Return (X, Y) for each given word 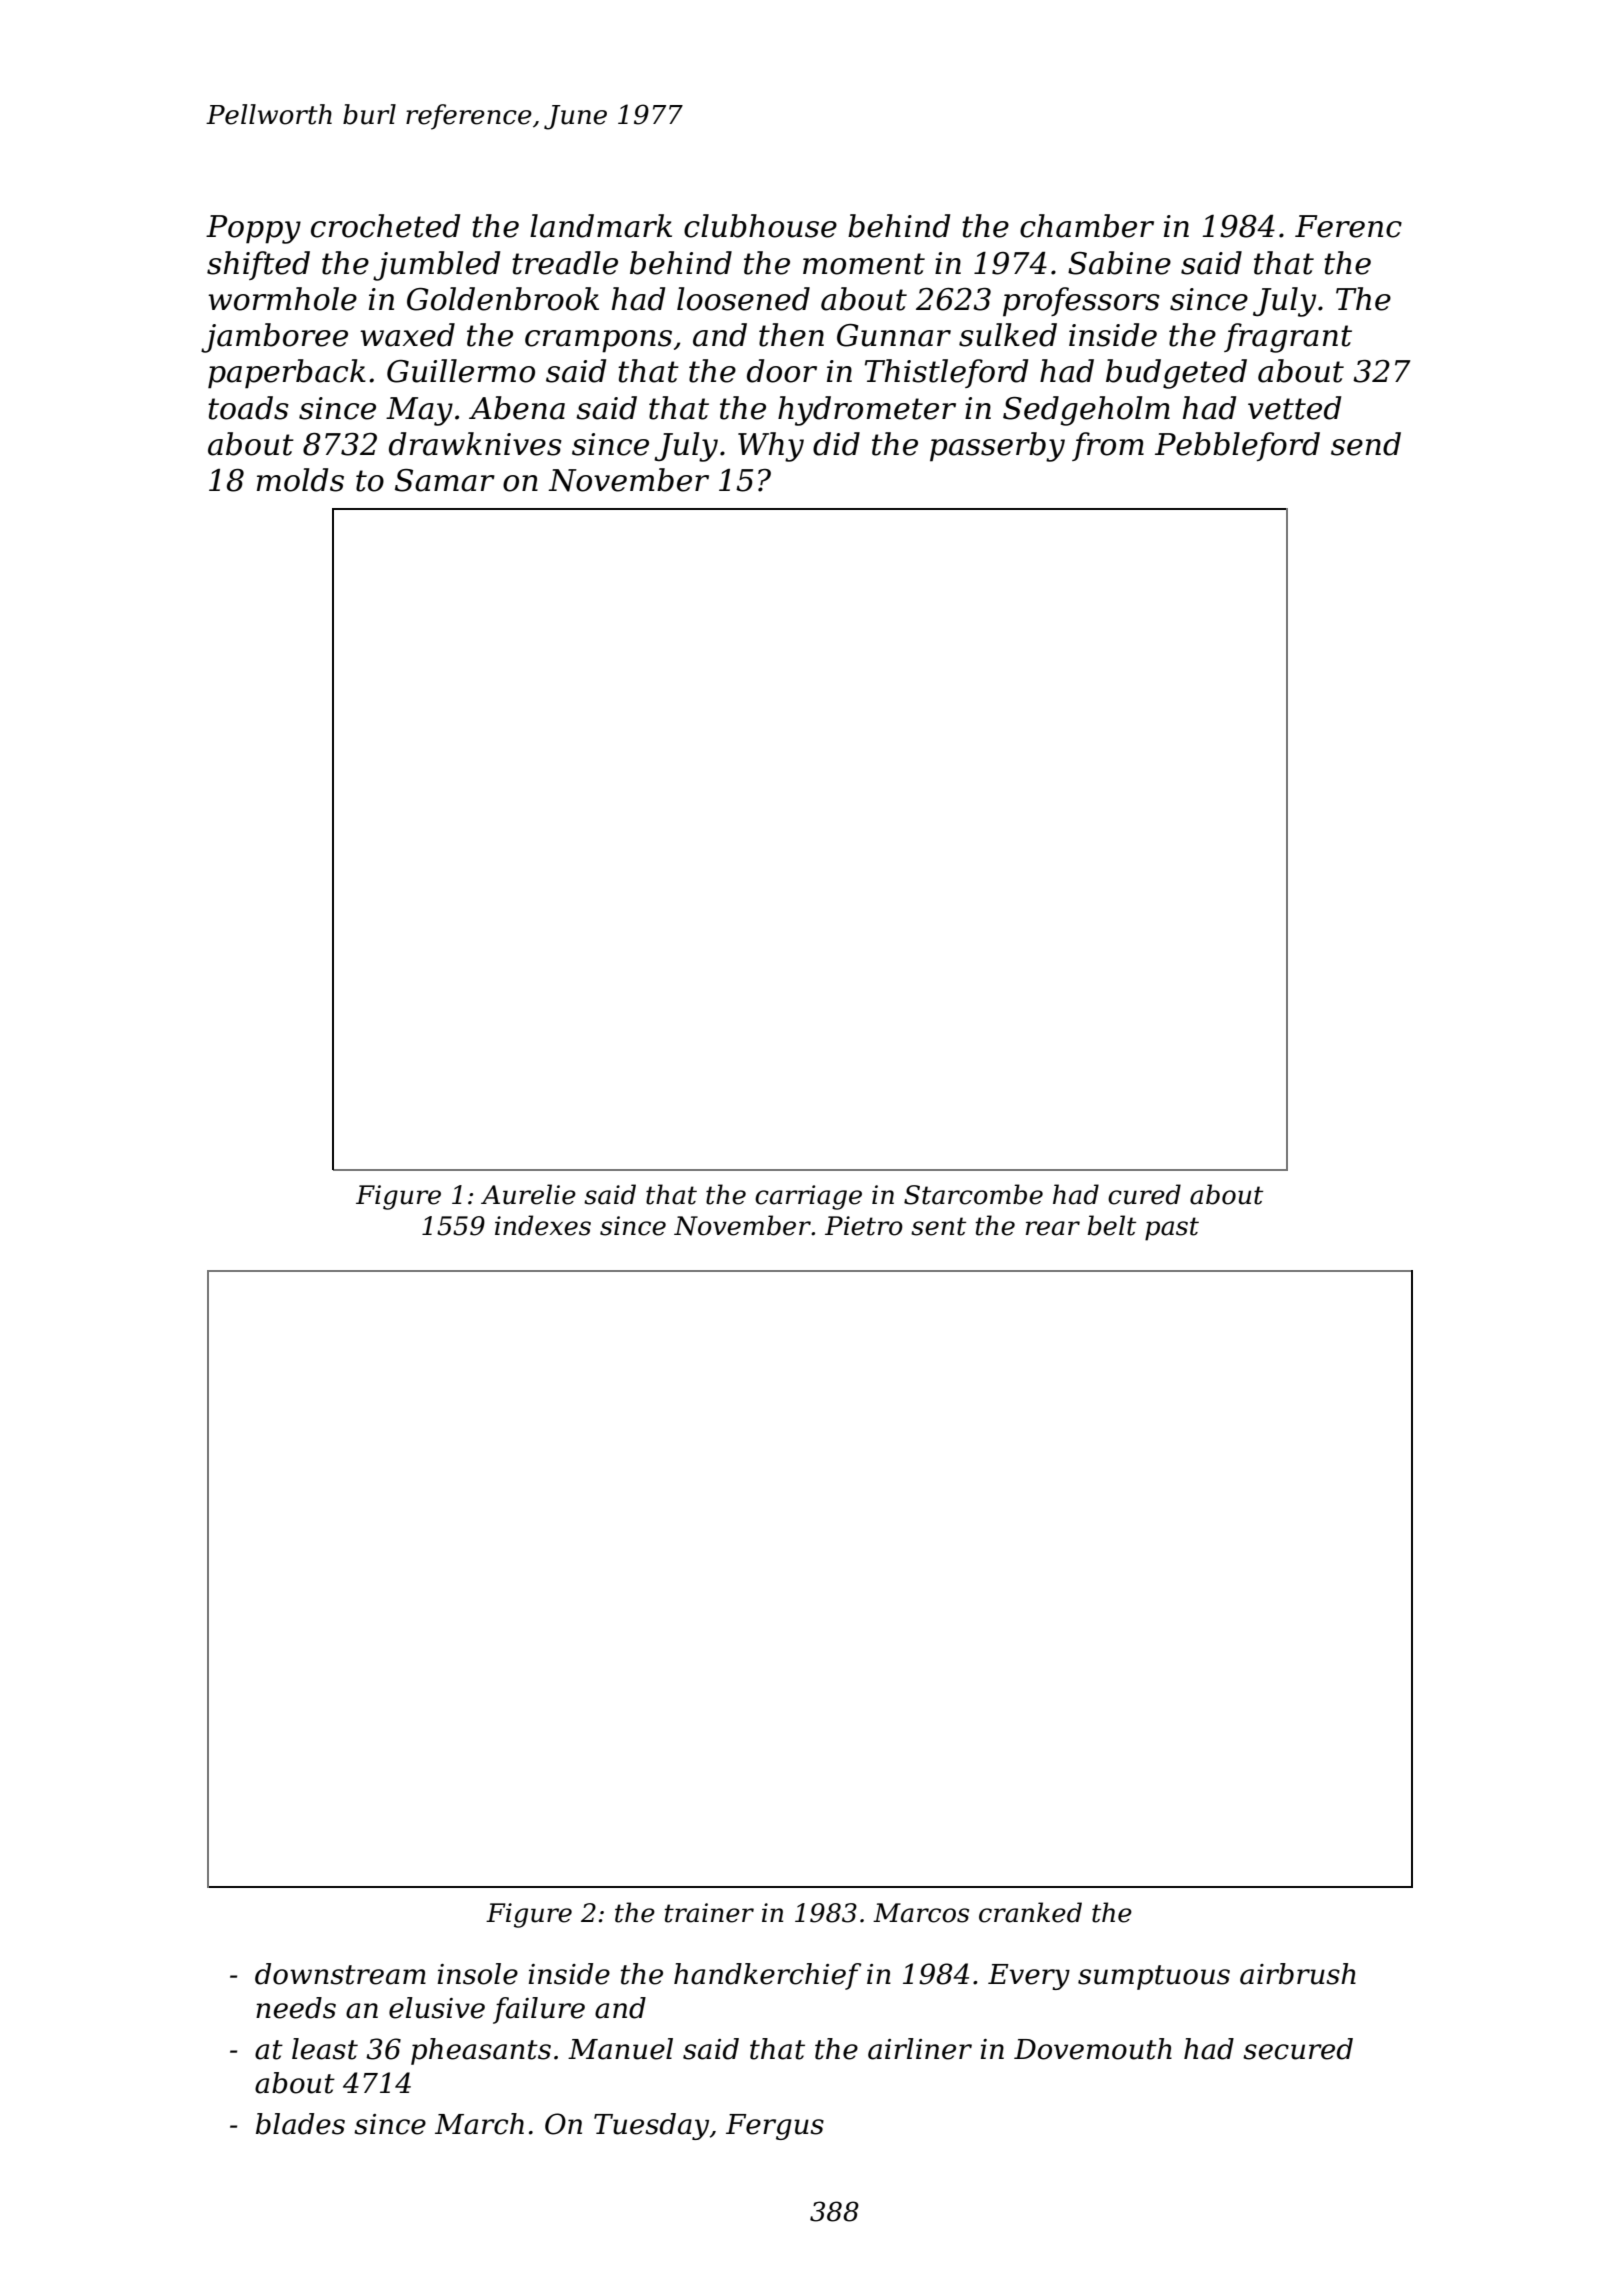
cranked (1030, 1912)
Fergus (775, 2127)
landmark (601, 226)
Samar (445, 480)
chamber (1087, 226)
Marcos (921, 1913)
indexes (543, 1225)
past (1172, 1229)
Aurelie (528, 1194)
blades (300, 2124)
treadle (565, 263)
